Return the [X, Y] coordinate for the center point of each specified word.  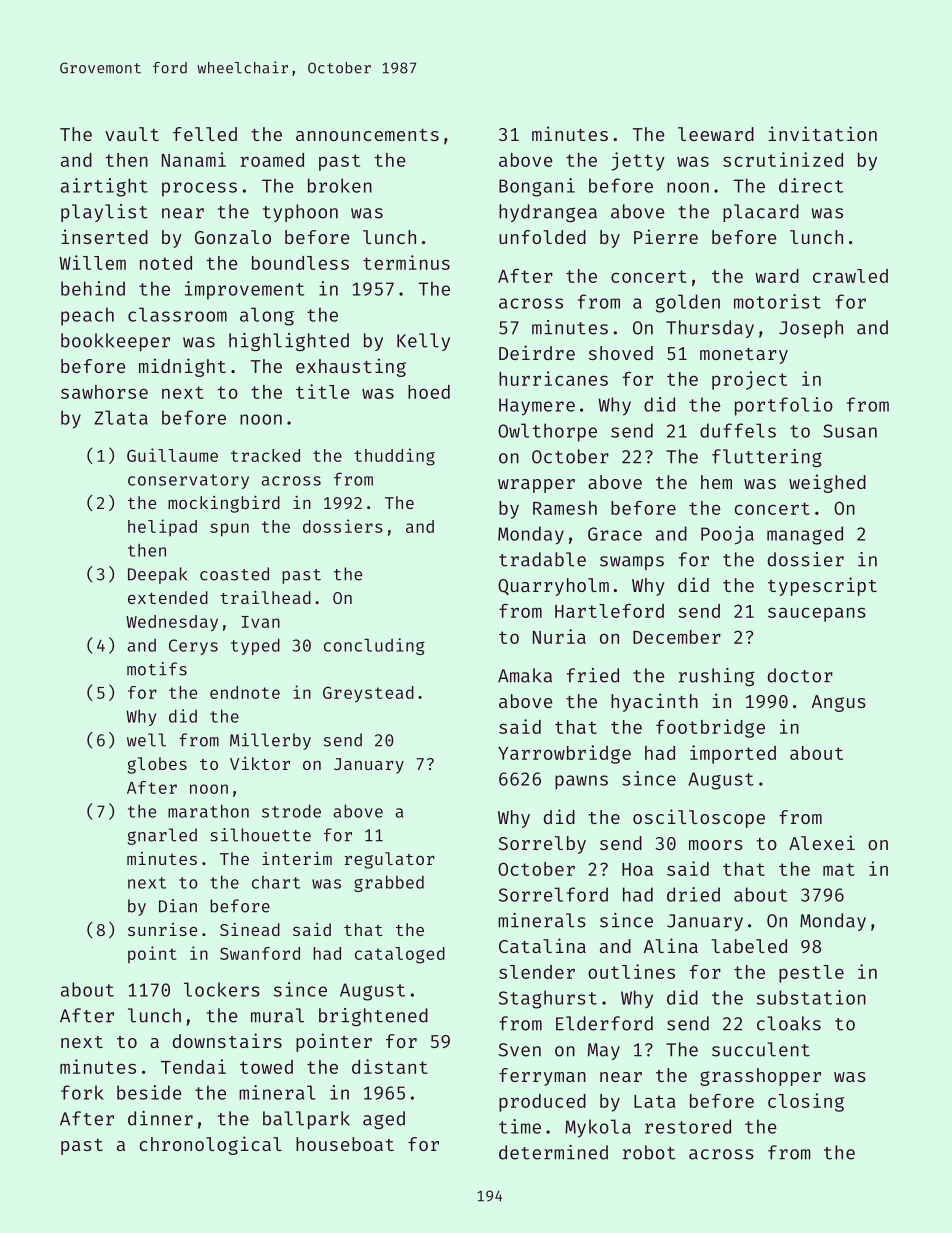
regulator [390, 860]
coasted [234, 574]
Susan [850, 431]
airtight [104, 187]
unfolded [542, 237]
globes [157, 765]
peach [87, 316]
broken [340, 185]
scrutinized [783, 159]
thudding [394, 457]
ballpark [306, 1120]
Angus [839, 703]
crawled [850, 276]
